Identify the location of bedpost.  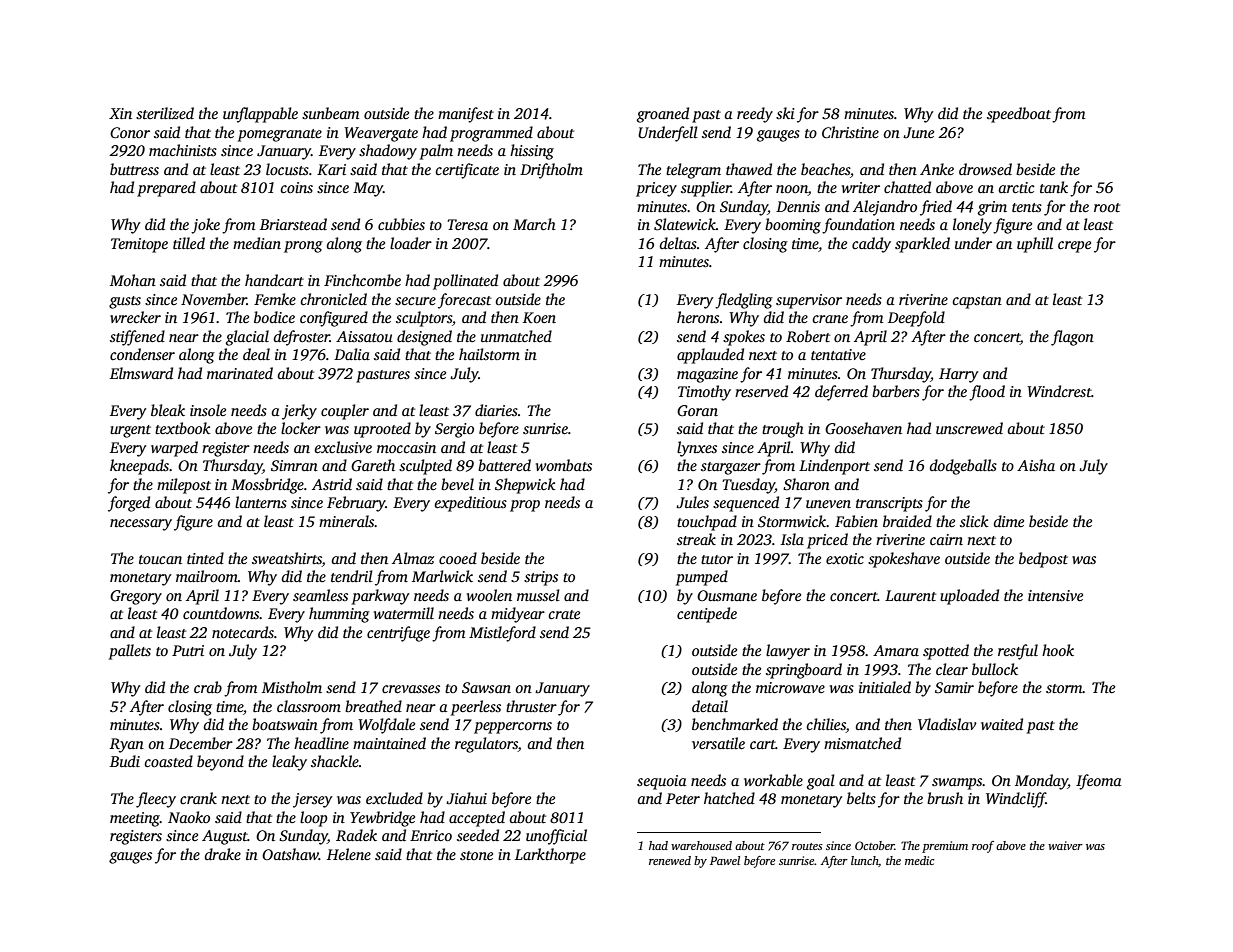
(1043, 560).
